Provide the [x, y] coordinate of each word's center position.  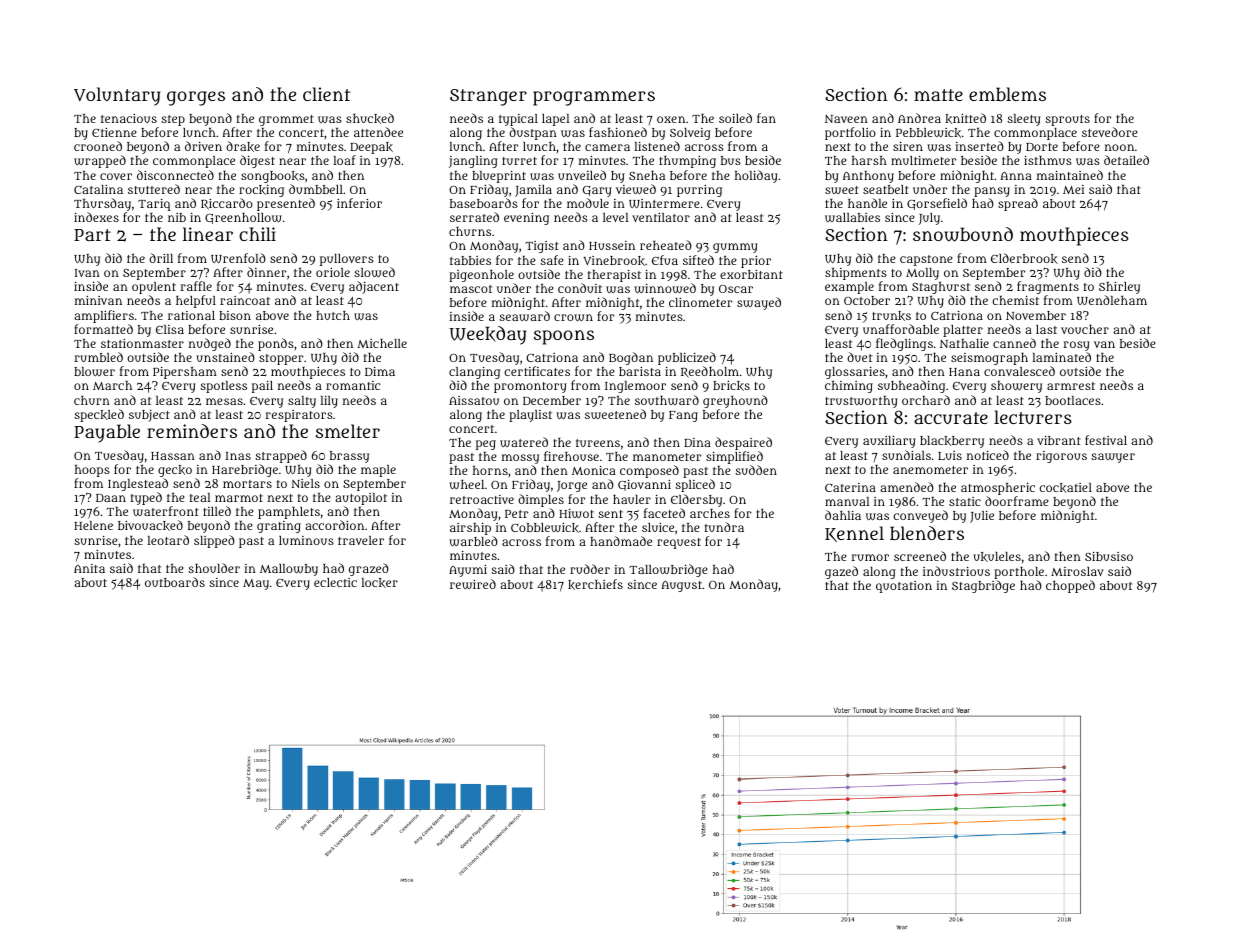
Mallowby [289, 570]
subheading [911, 386]
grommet [286, 120]
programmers [594, 98]
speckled [99, 415]
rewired [473, 584]
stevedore [1110, 132]
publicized [687, 358]
